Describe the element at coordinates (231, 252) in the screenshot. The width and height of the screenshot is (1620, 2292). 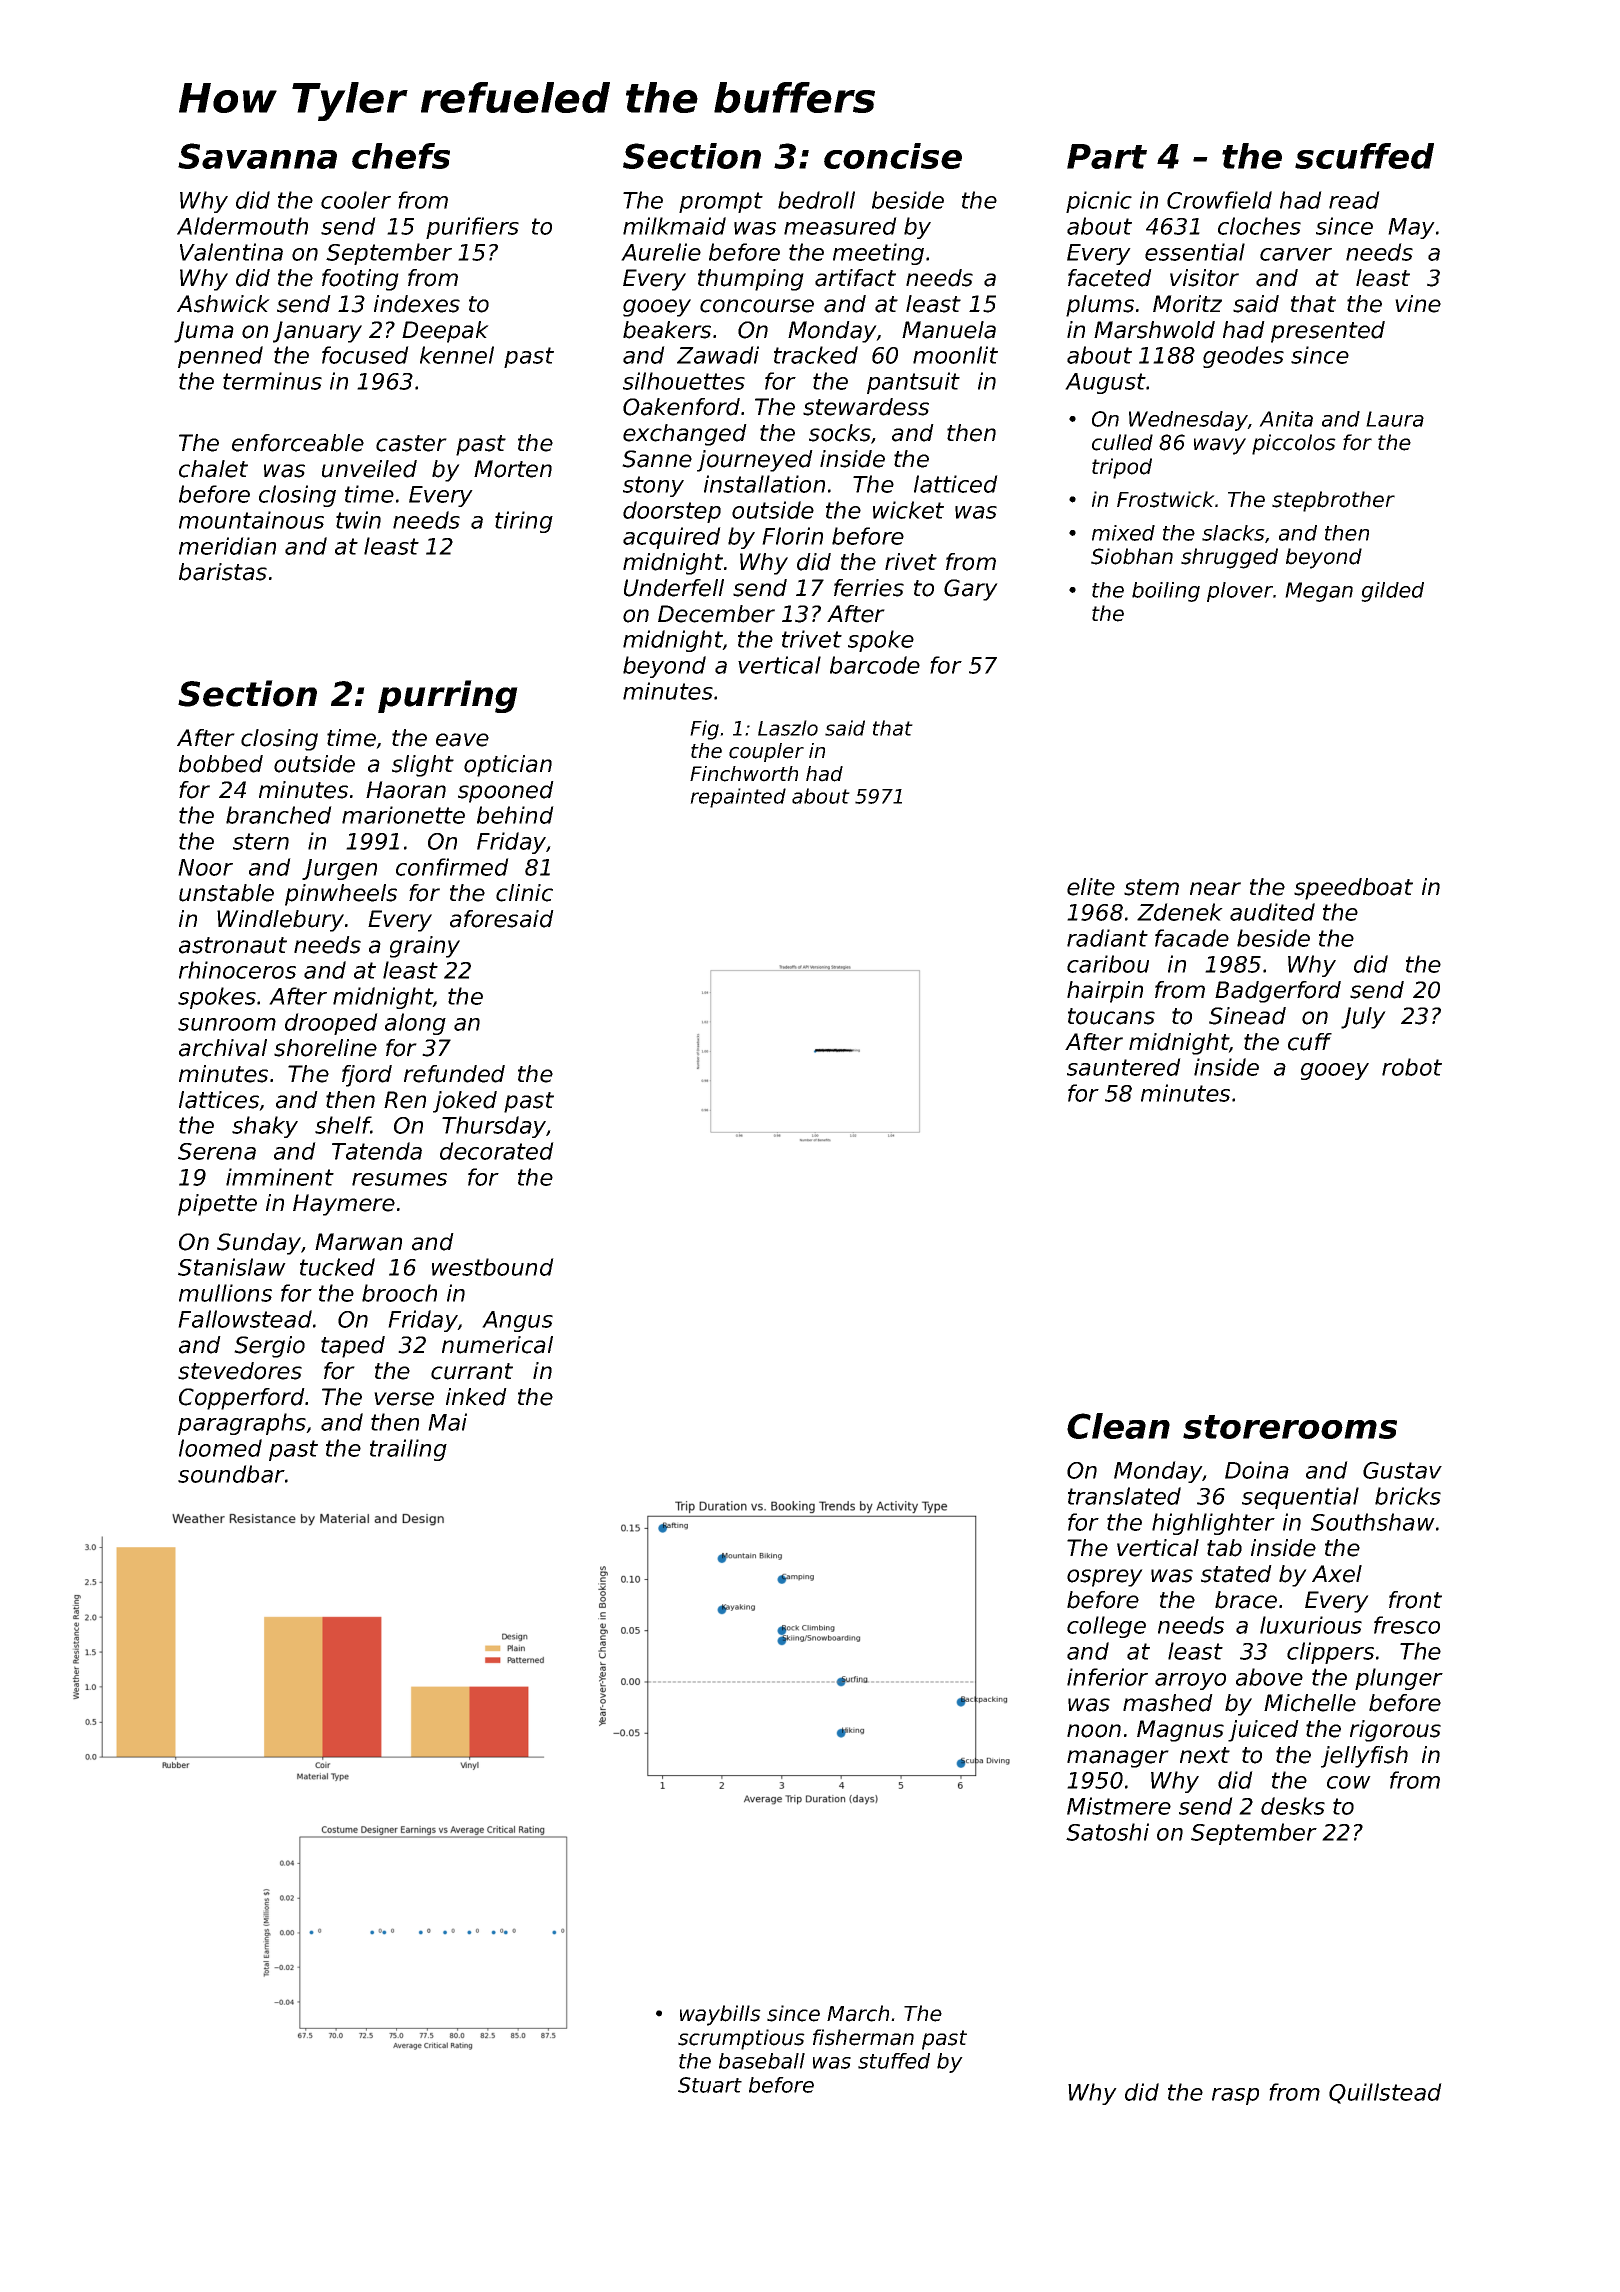
I see `Valentina` at that location.
